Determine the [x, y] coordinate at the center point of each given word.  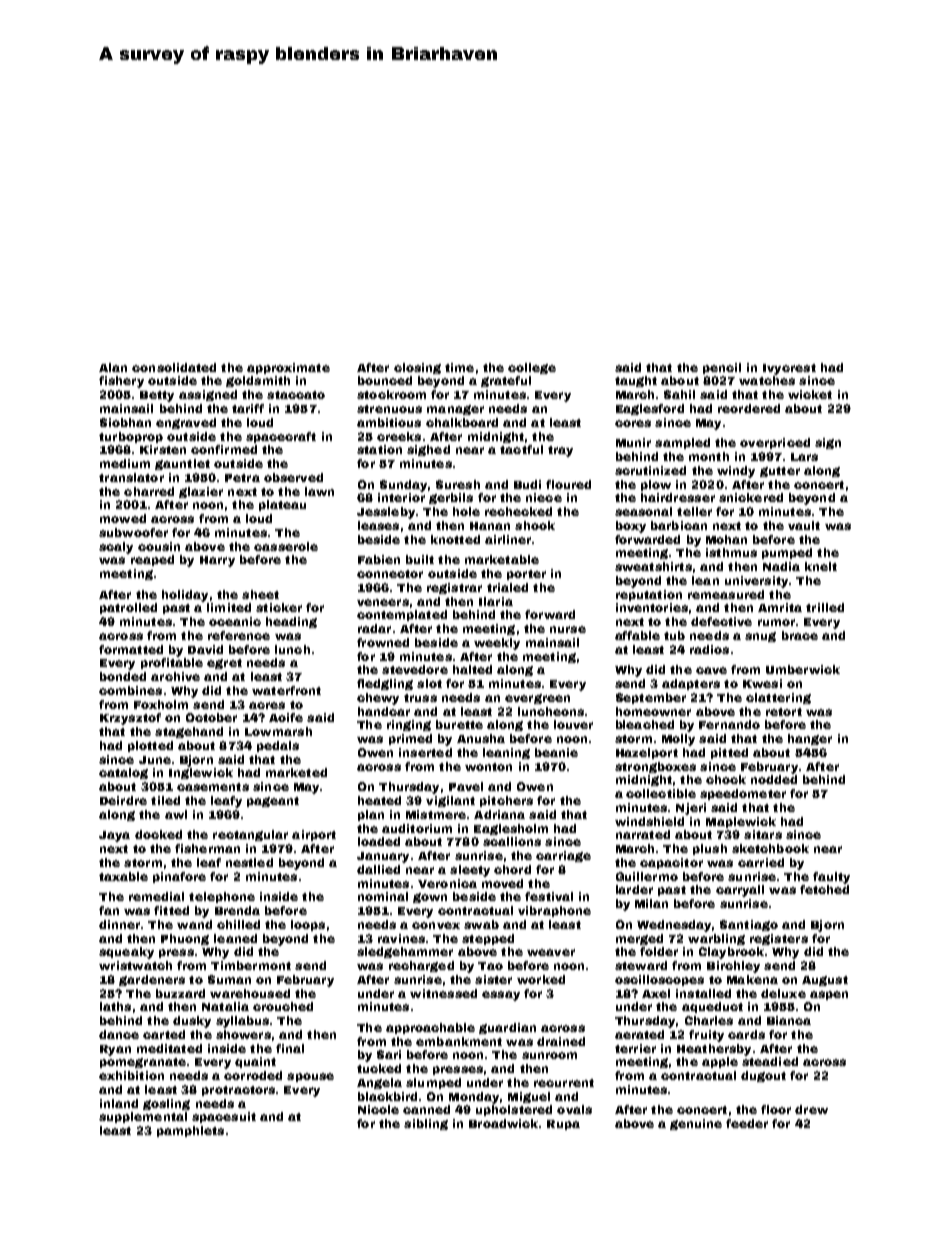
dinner [119, 924]
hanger [810, 739]
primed [410, 739]
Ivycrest [789, 369]
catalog [123, 773]
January [383, 857]
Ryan [115, 1050]
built [420, 559]
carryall [740, 891]
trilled [825, 607]
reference [239, 635]
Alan [113, 367]
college [532, 368]
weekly [497, 644]
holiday [185, 596]
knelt [821, 566]
